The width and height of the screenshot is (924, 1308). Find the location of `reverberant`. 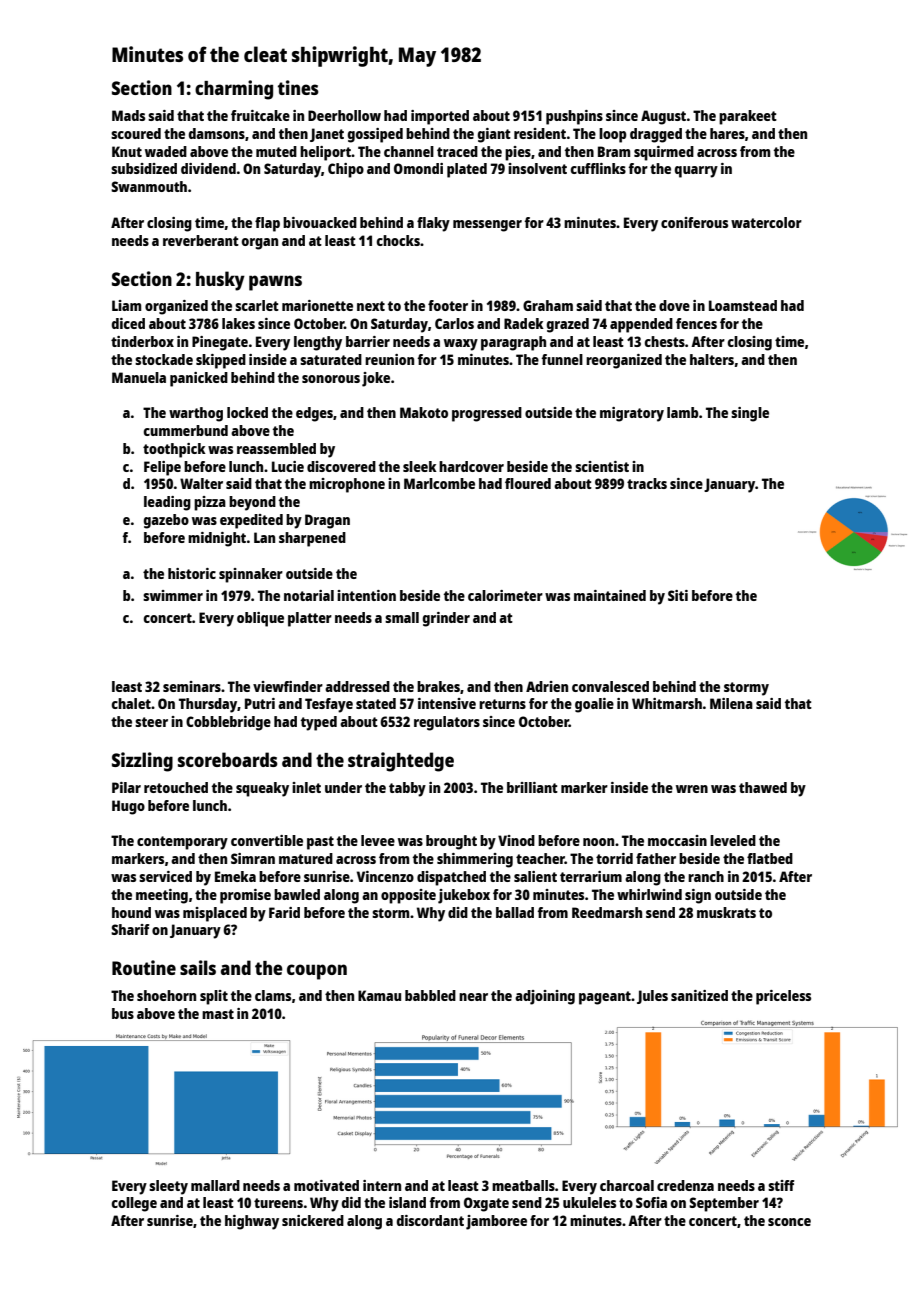

reverberant is located at coordinates (201, 240).
